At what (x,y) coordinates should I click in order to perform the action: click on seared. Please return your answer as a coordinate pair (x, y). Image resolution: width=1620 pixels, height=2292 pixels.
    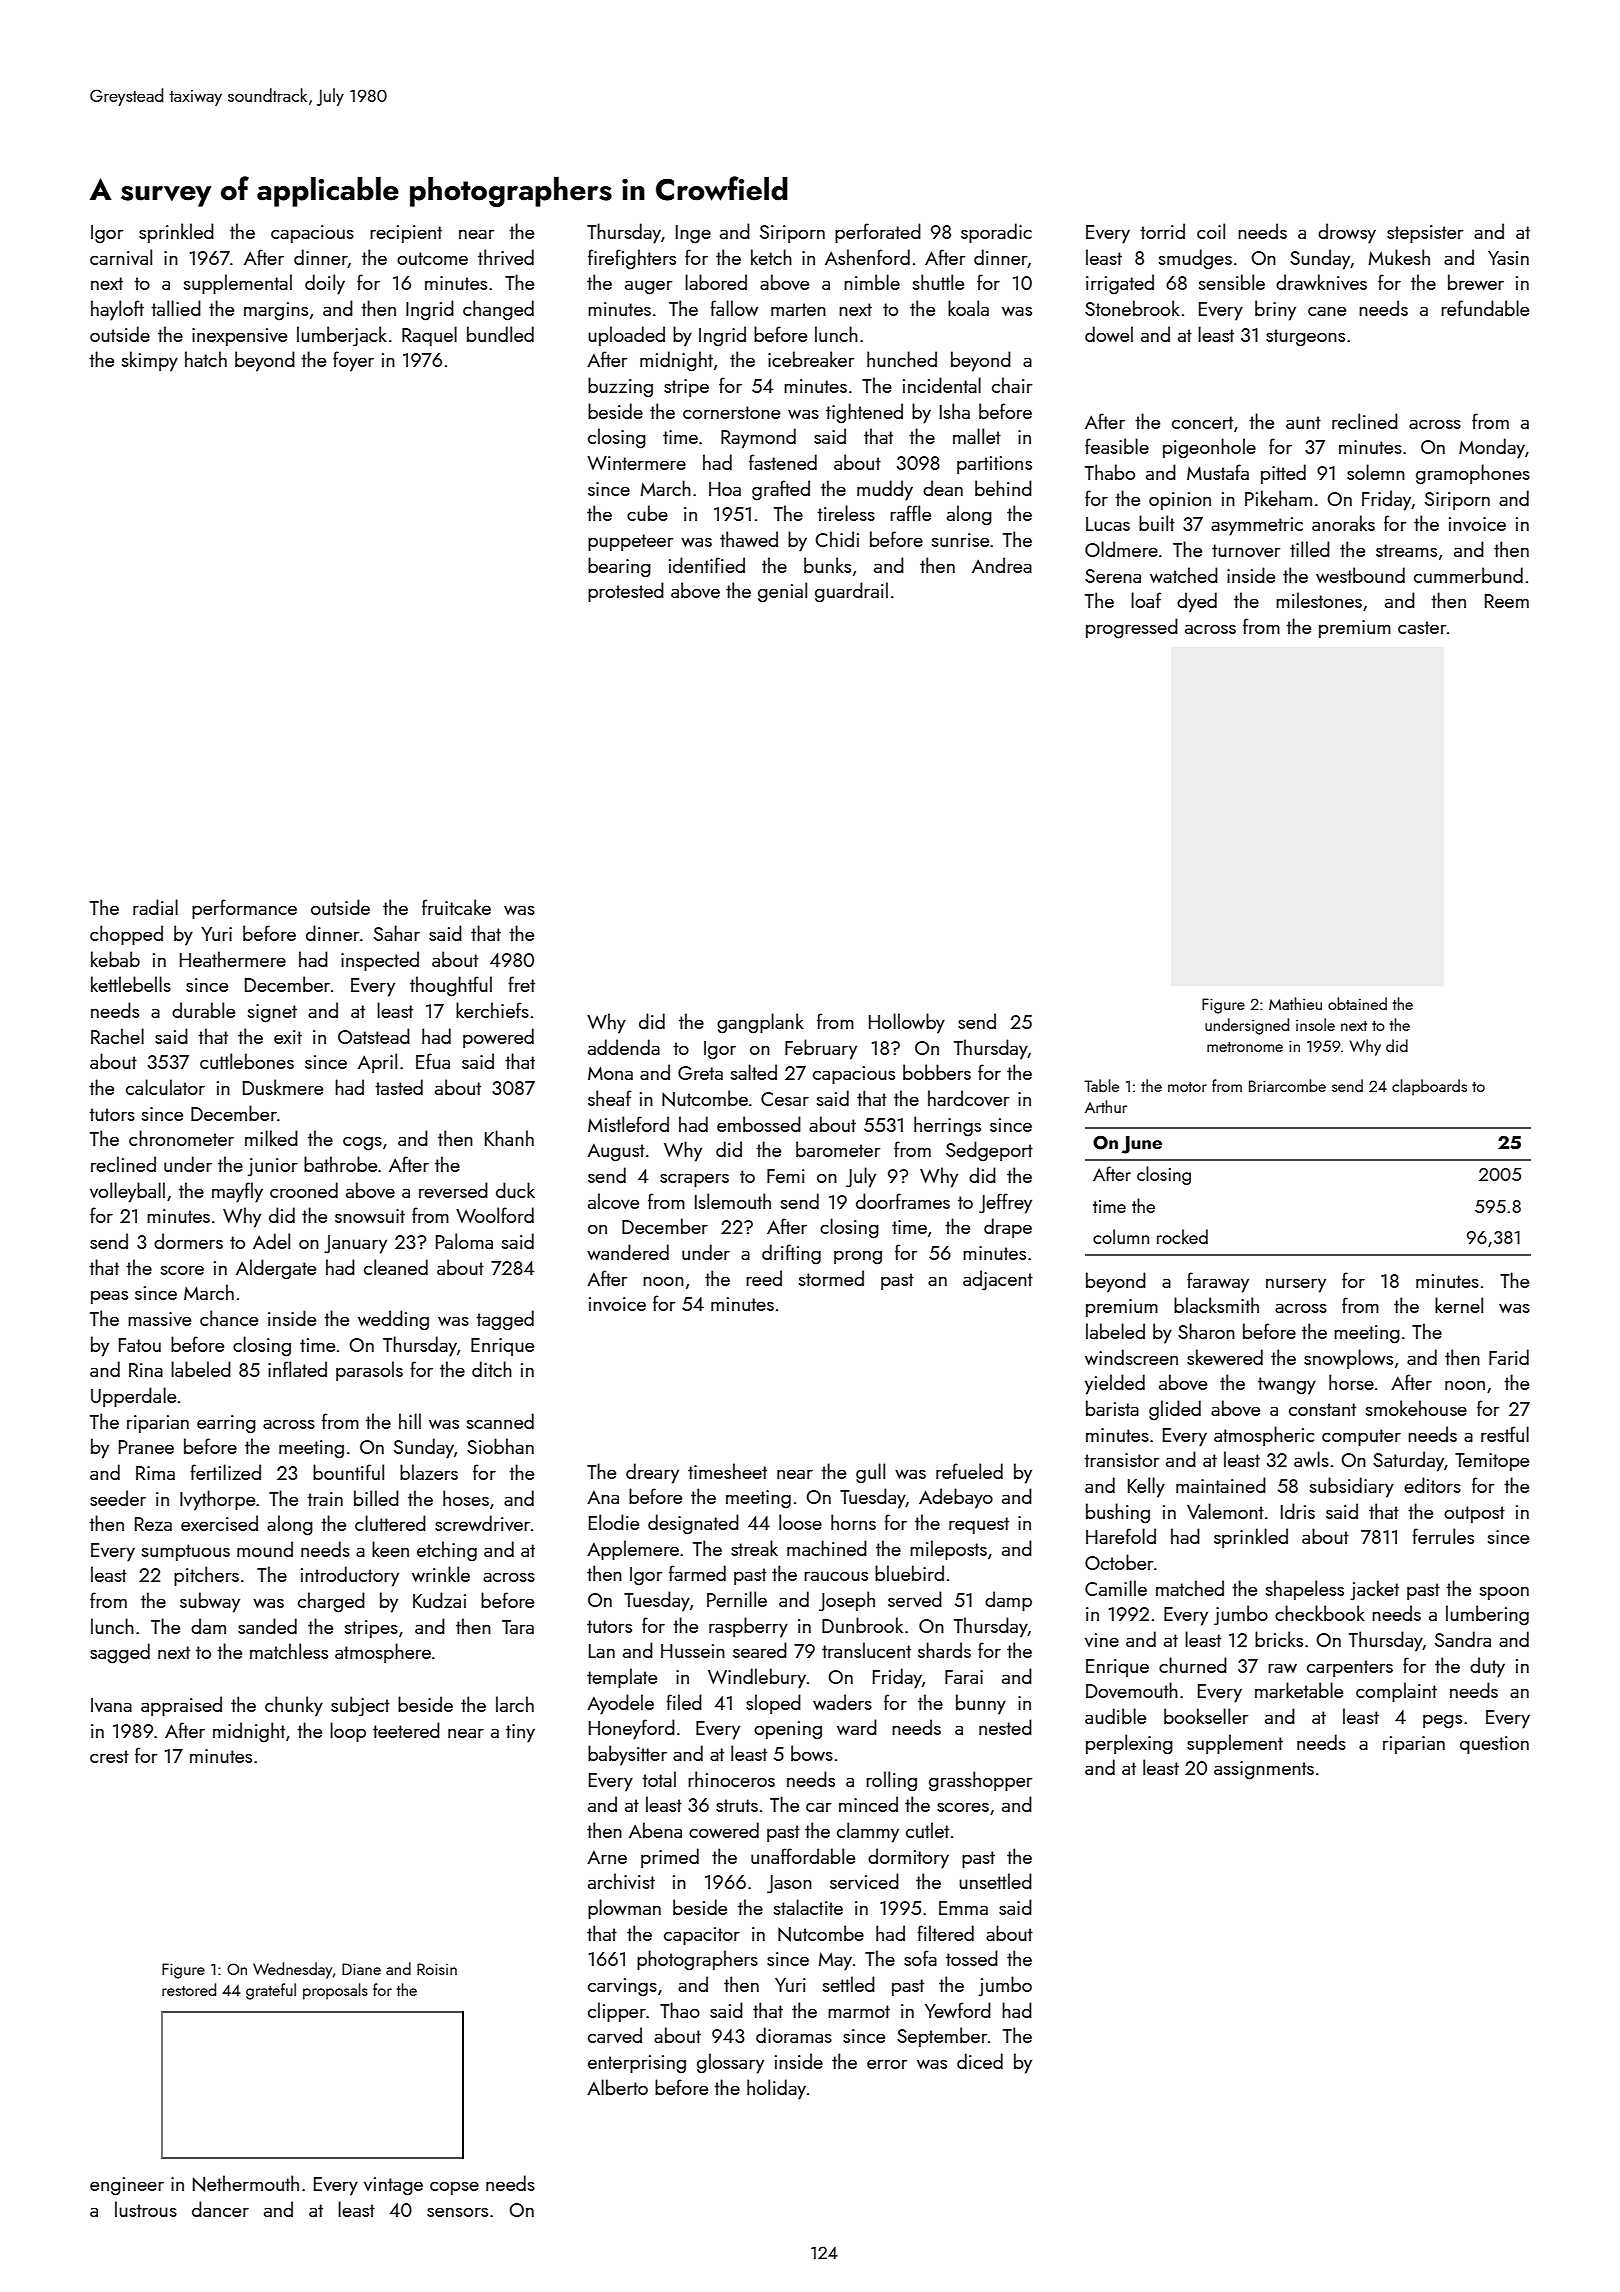
    Looking at the image, I should click on (760, 1650).
